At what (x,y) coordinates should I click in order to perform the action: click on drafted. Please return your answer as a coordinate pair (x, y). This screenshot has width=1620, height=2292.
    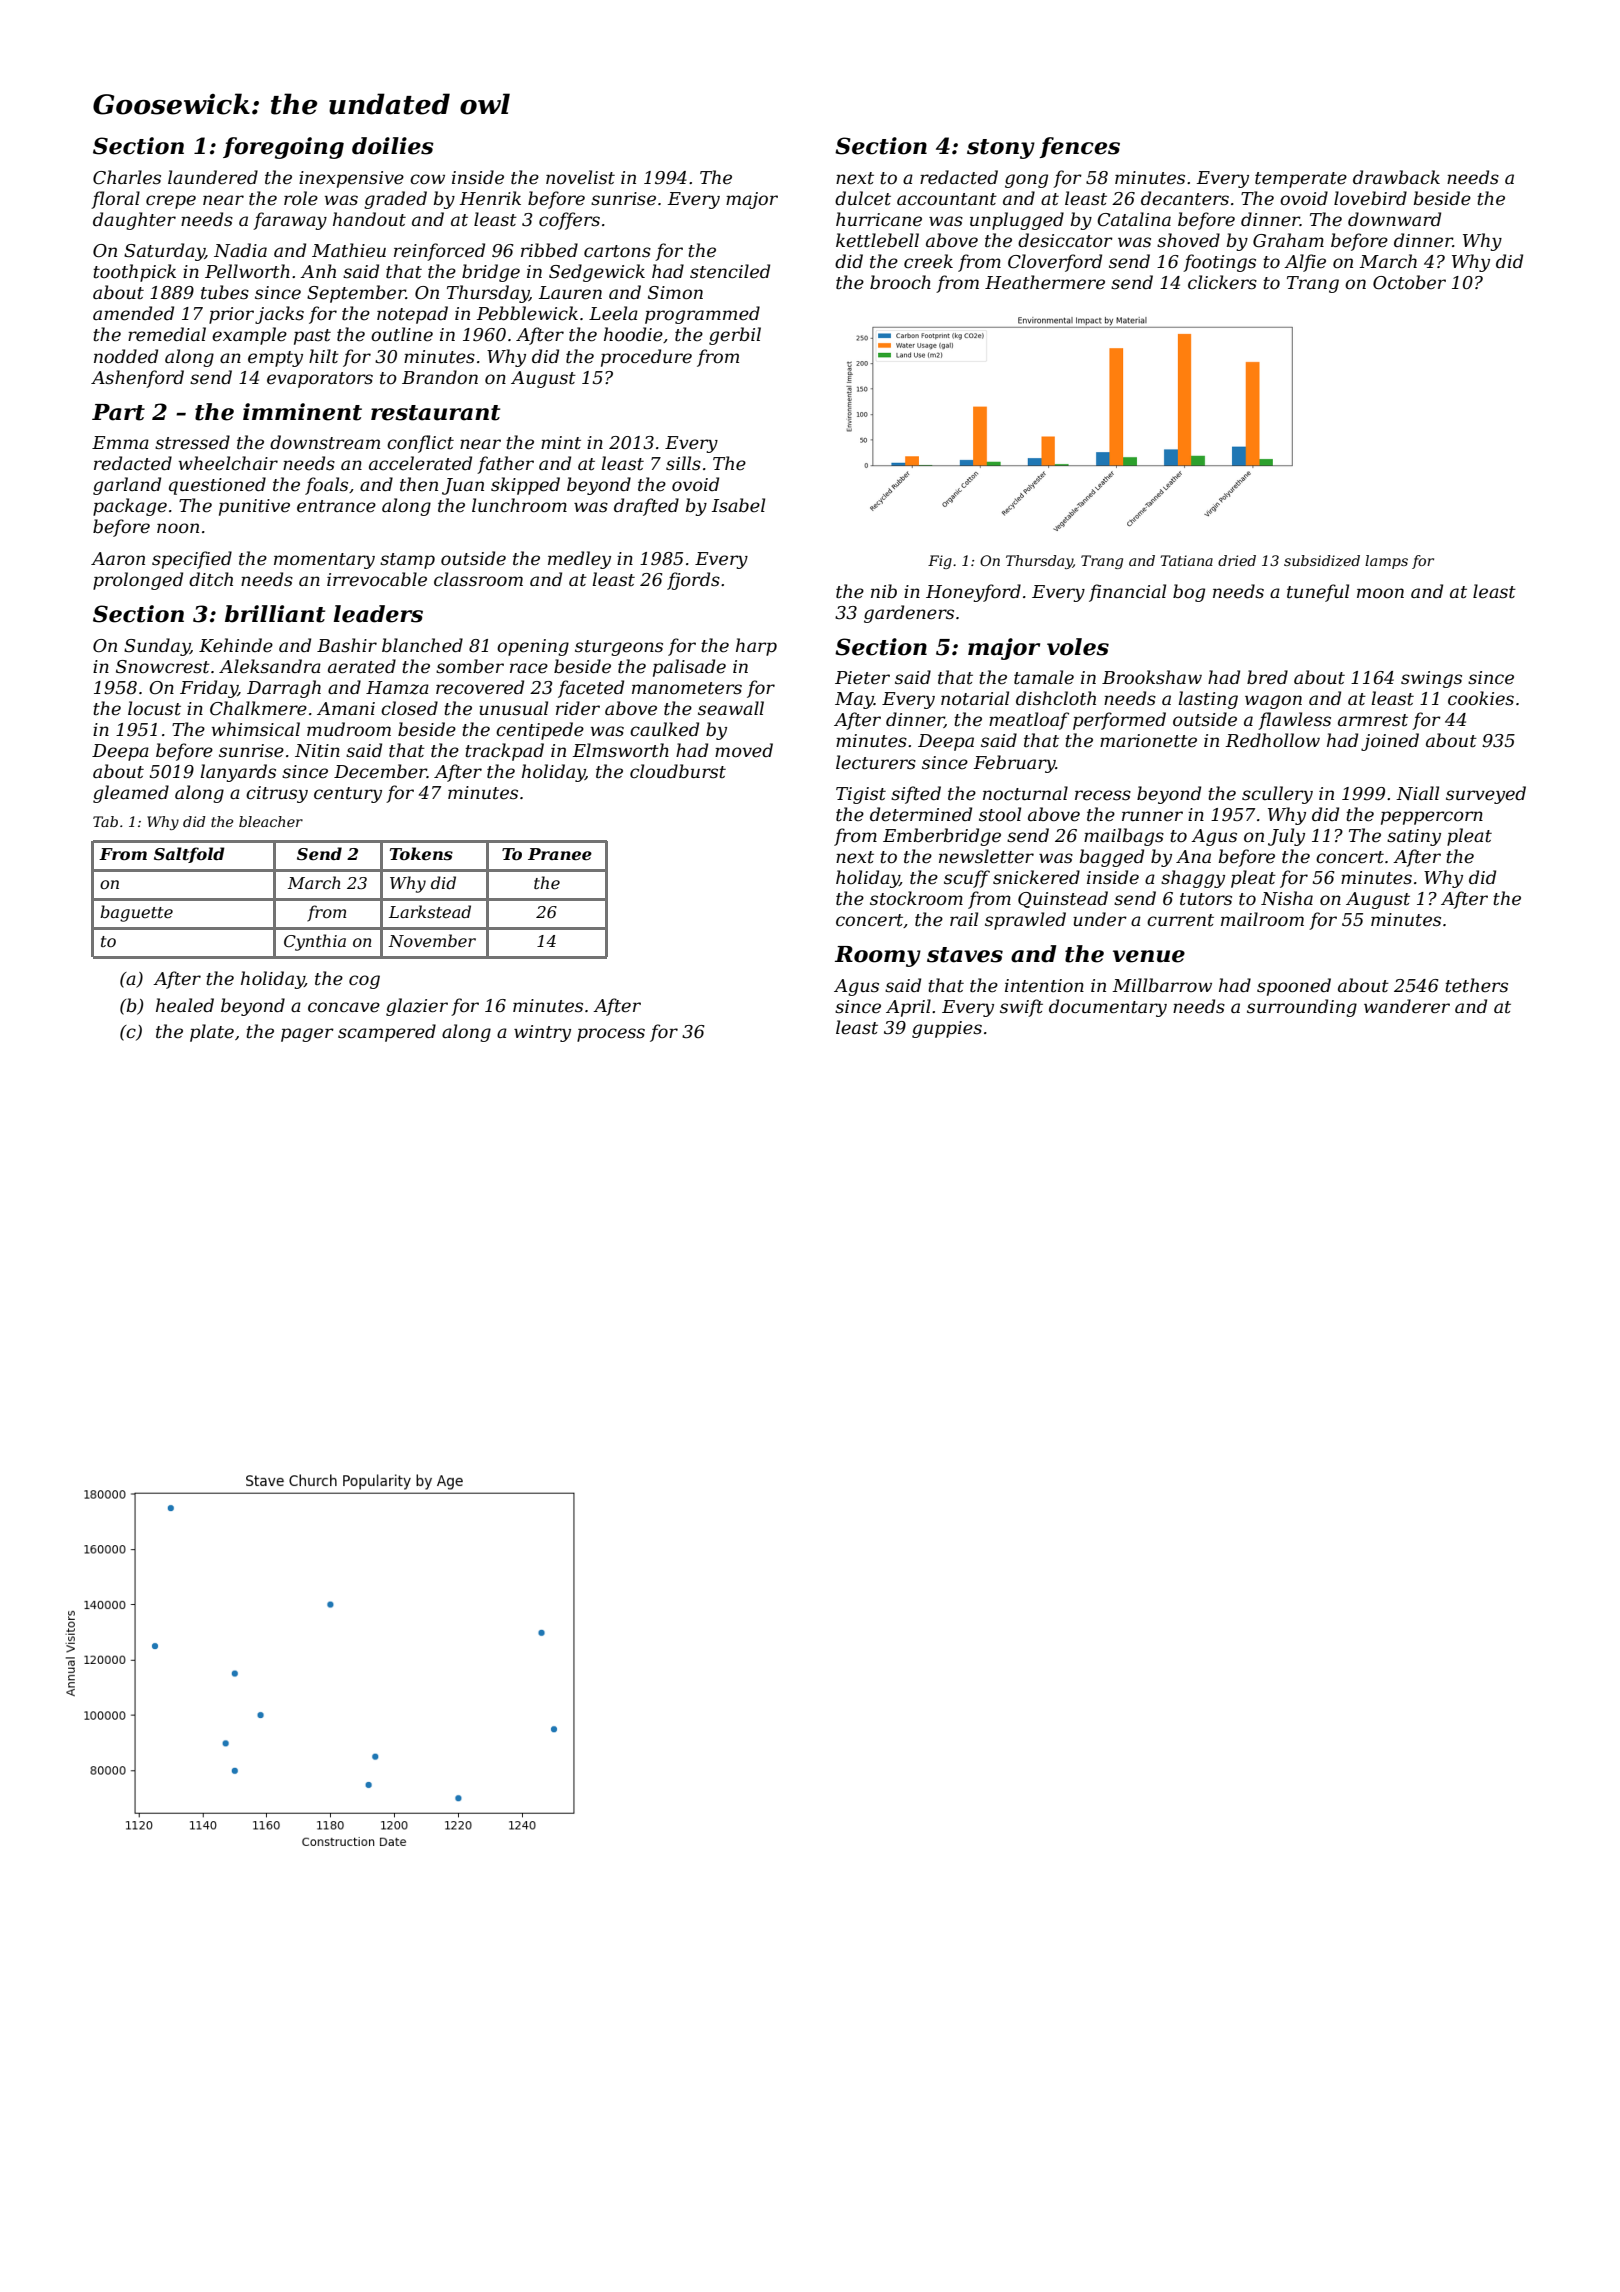
    Looking at the image, I should click on (646, 507).
